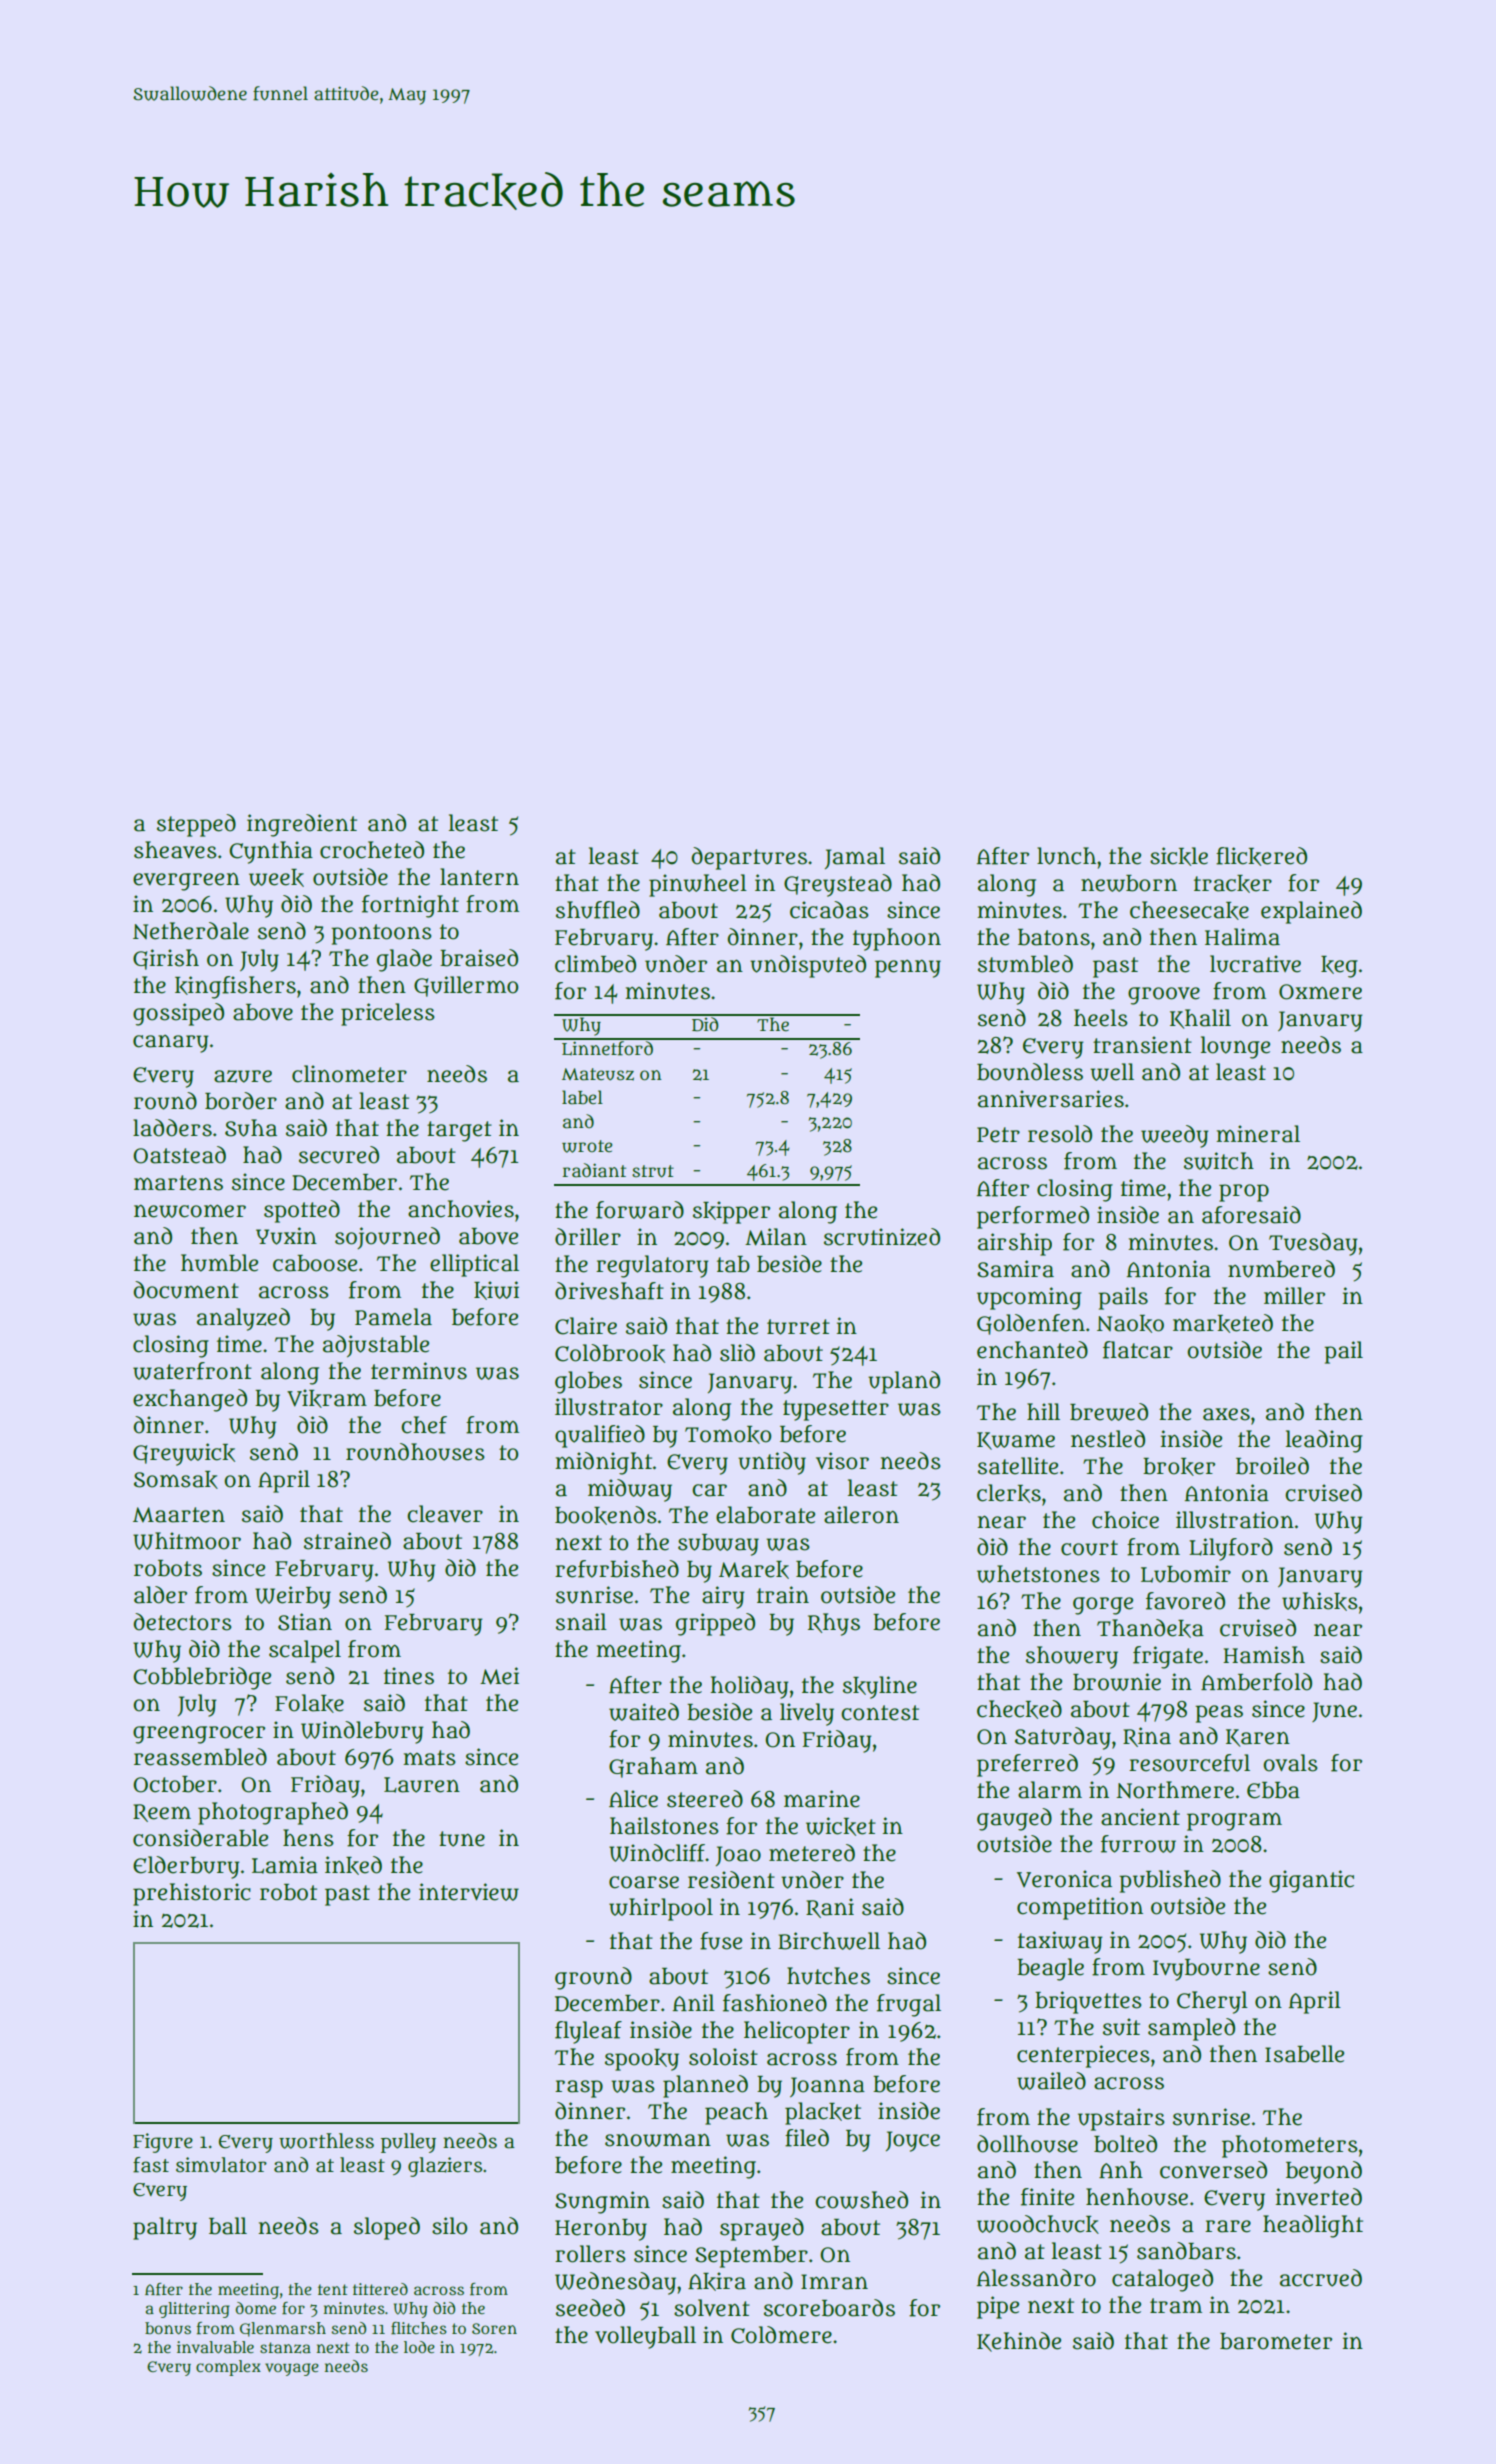 The height and width of the image is (2464, 1496). Describe the element at coordinates (1179, 856) in the image. I see `sickle` at that location.
